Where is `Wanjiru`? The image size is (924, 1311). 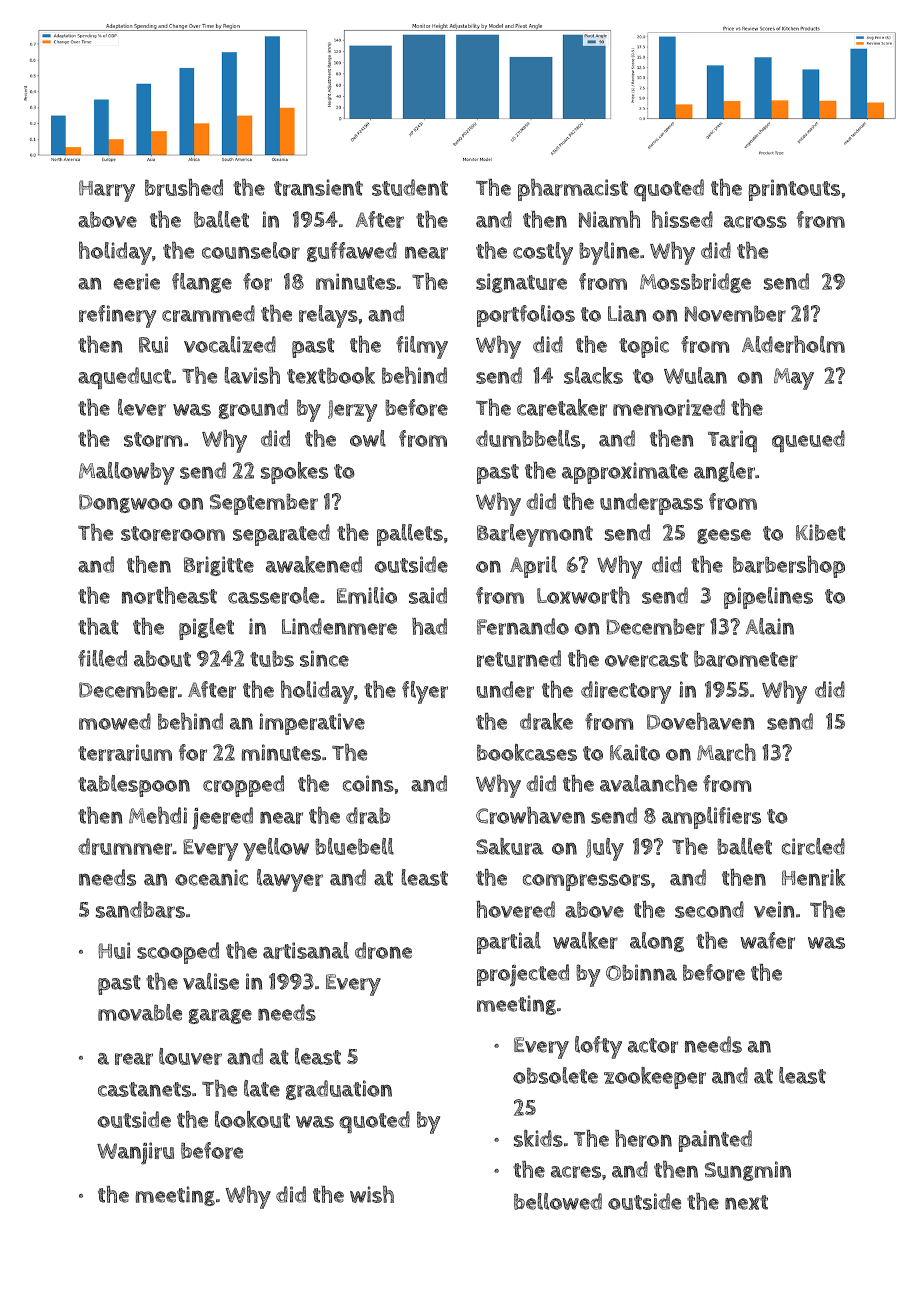 Wanjiru is located at coordinates (135, 1153).
